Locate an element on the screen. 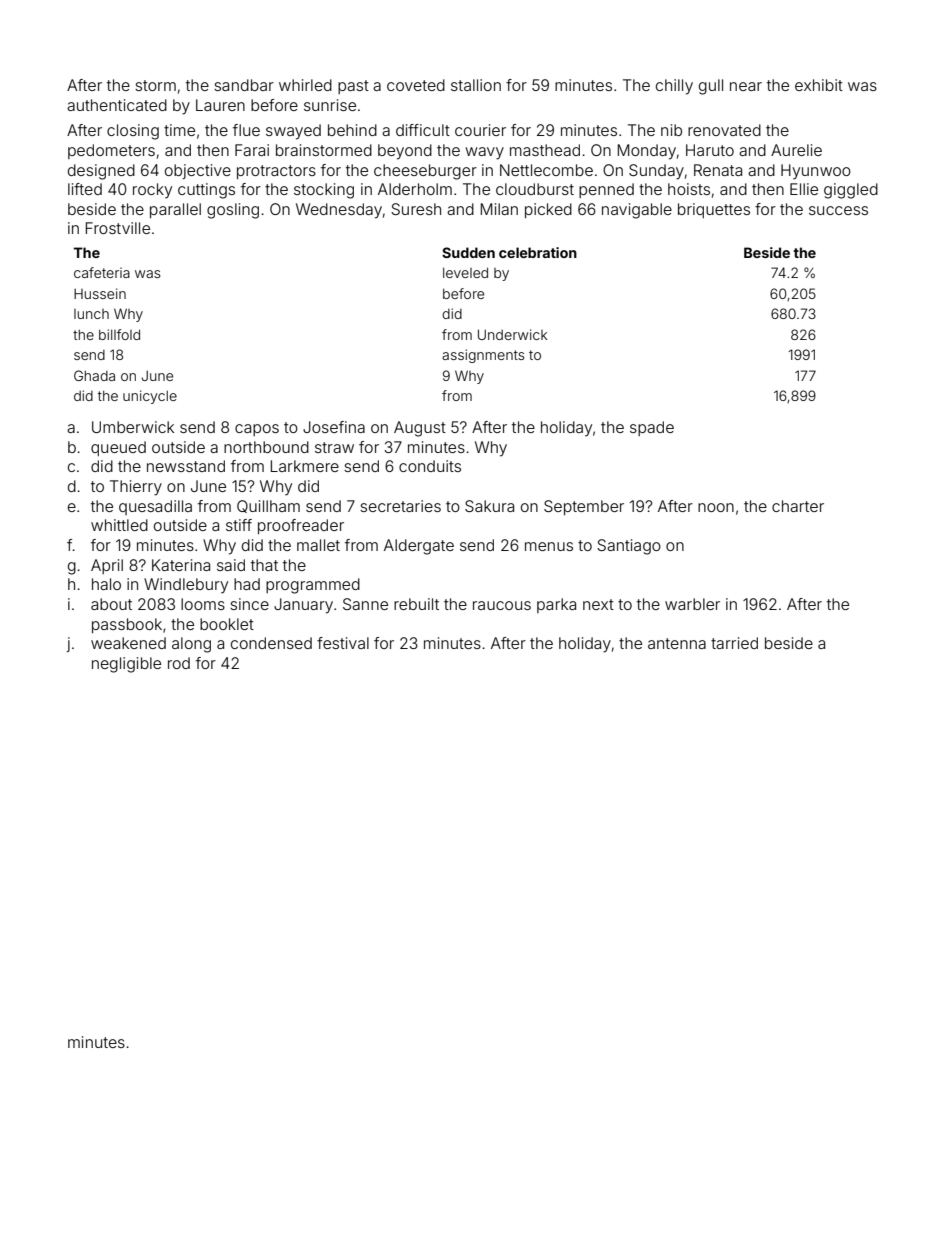 This screenshot has height=1233, width=952. gosling is located at coordinates (233, 211).
